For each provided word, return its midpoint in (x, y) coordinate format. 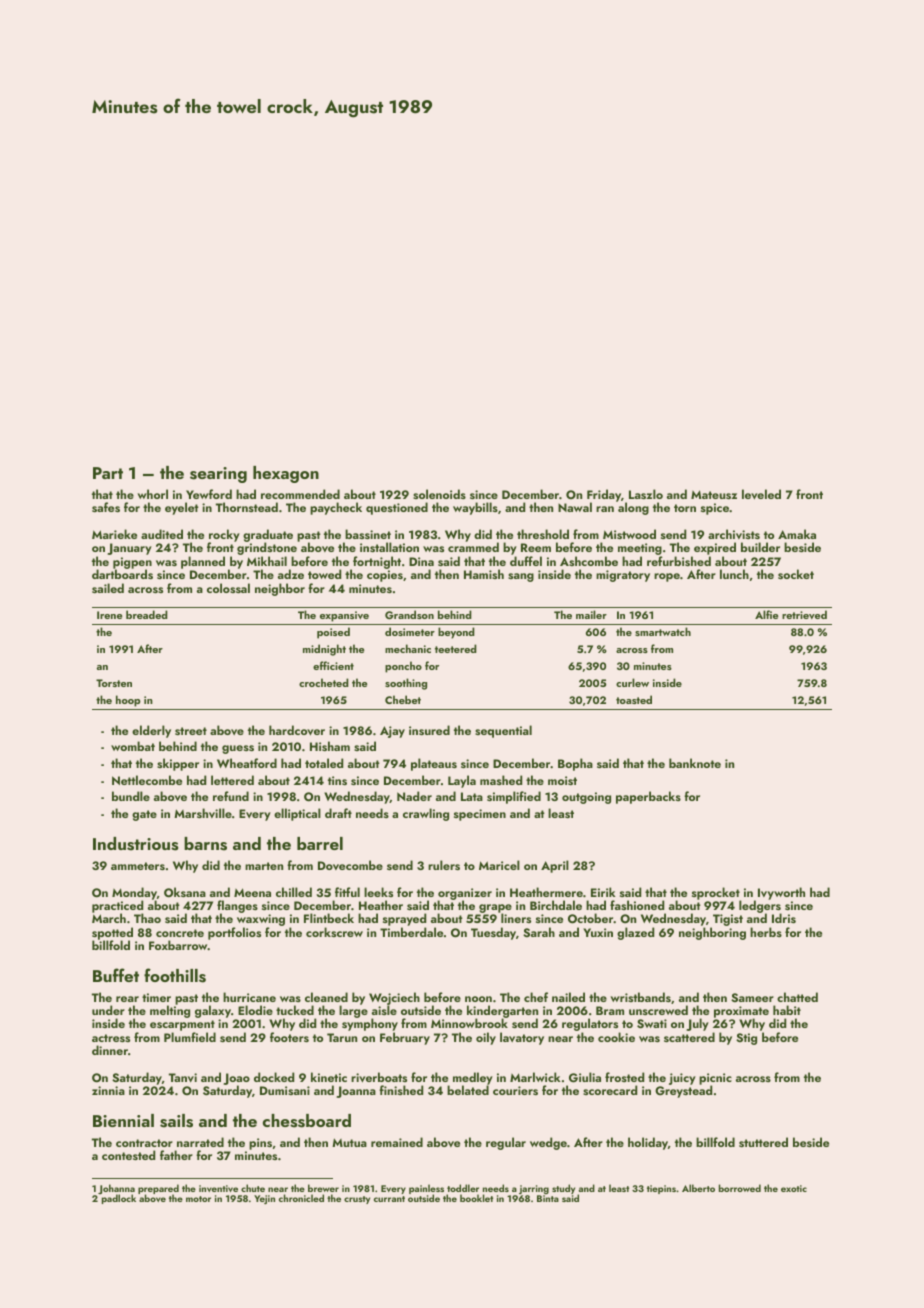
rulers (444, 865)
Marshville (203, 813)
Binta (548, 1198)
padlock (119, 1199)
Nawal (575, 507)
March (109, 918)
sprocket (716, 893)
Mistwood (629, 534)
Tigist (728, 920)
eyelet (182, 508)
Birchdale (556, 905)
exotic (794, 1188)
